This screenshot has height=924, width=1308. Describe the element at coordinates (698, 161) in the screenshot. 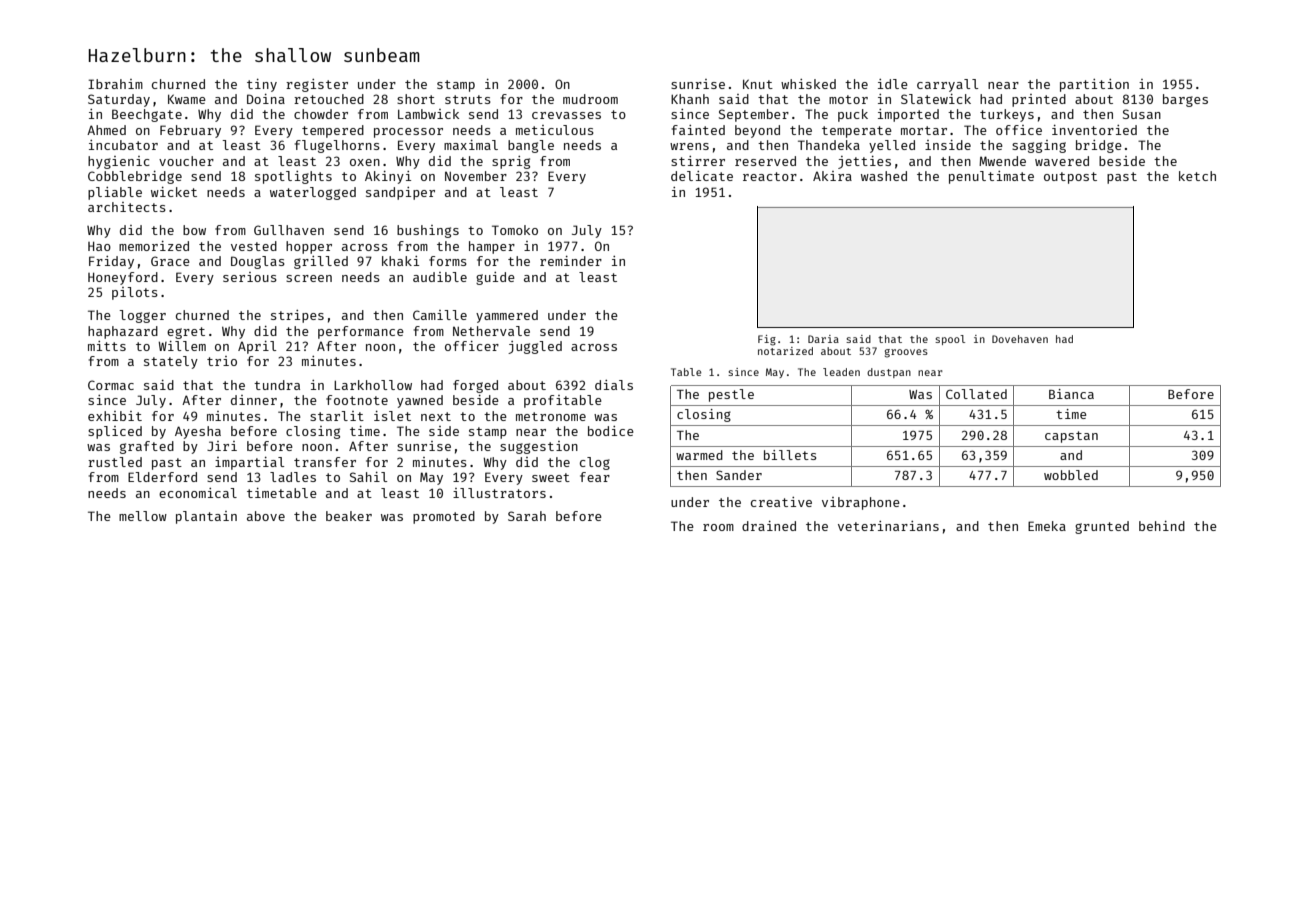

I see `stirrer` at that location.
